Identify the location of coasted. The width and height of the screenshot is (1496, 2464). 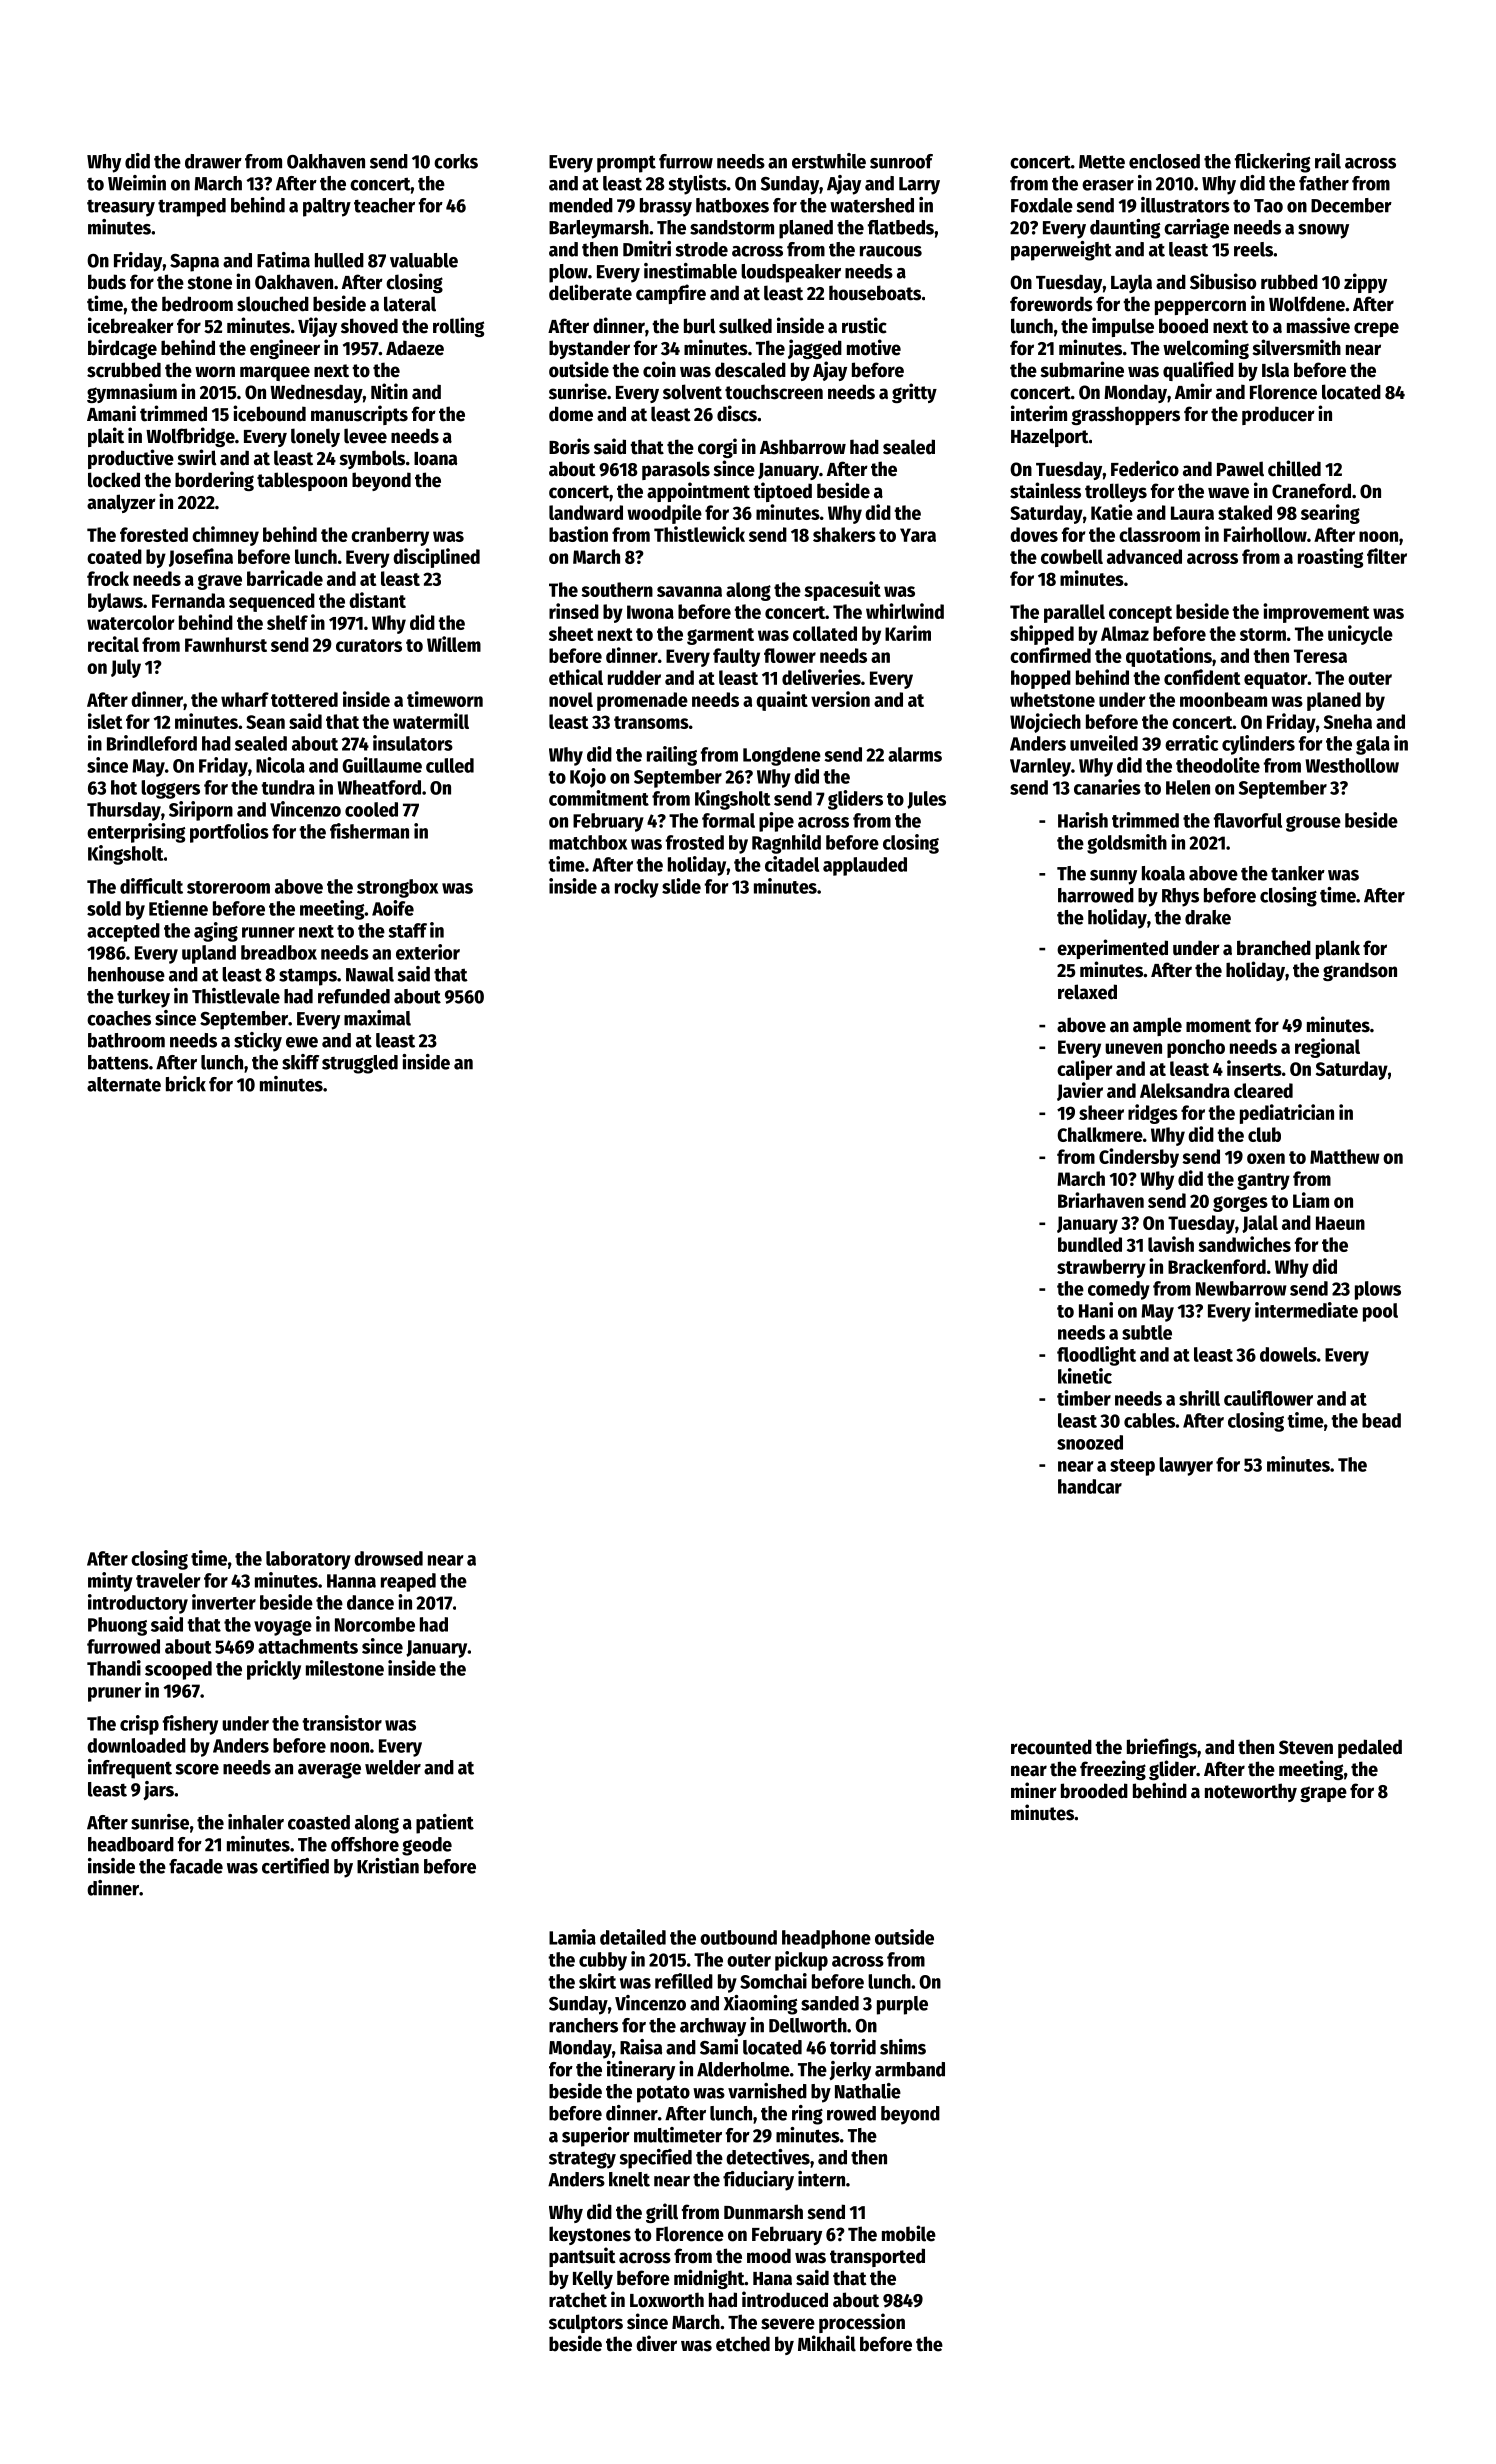
(319, 1822).
